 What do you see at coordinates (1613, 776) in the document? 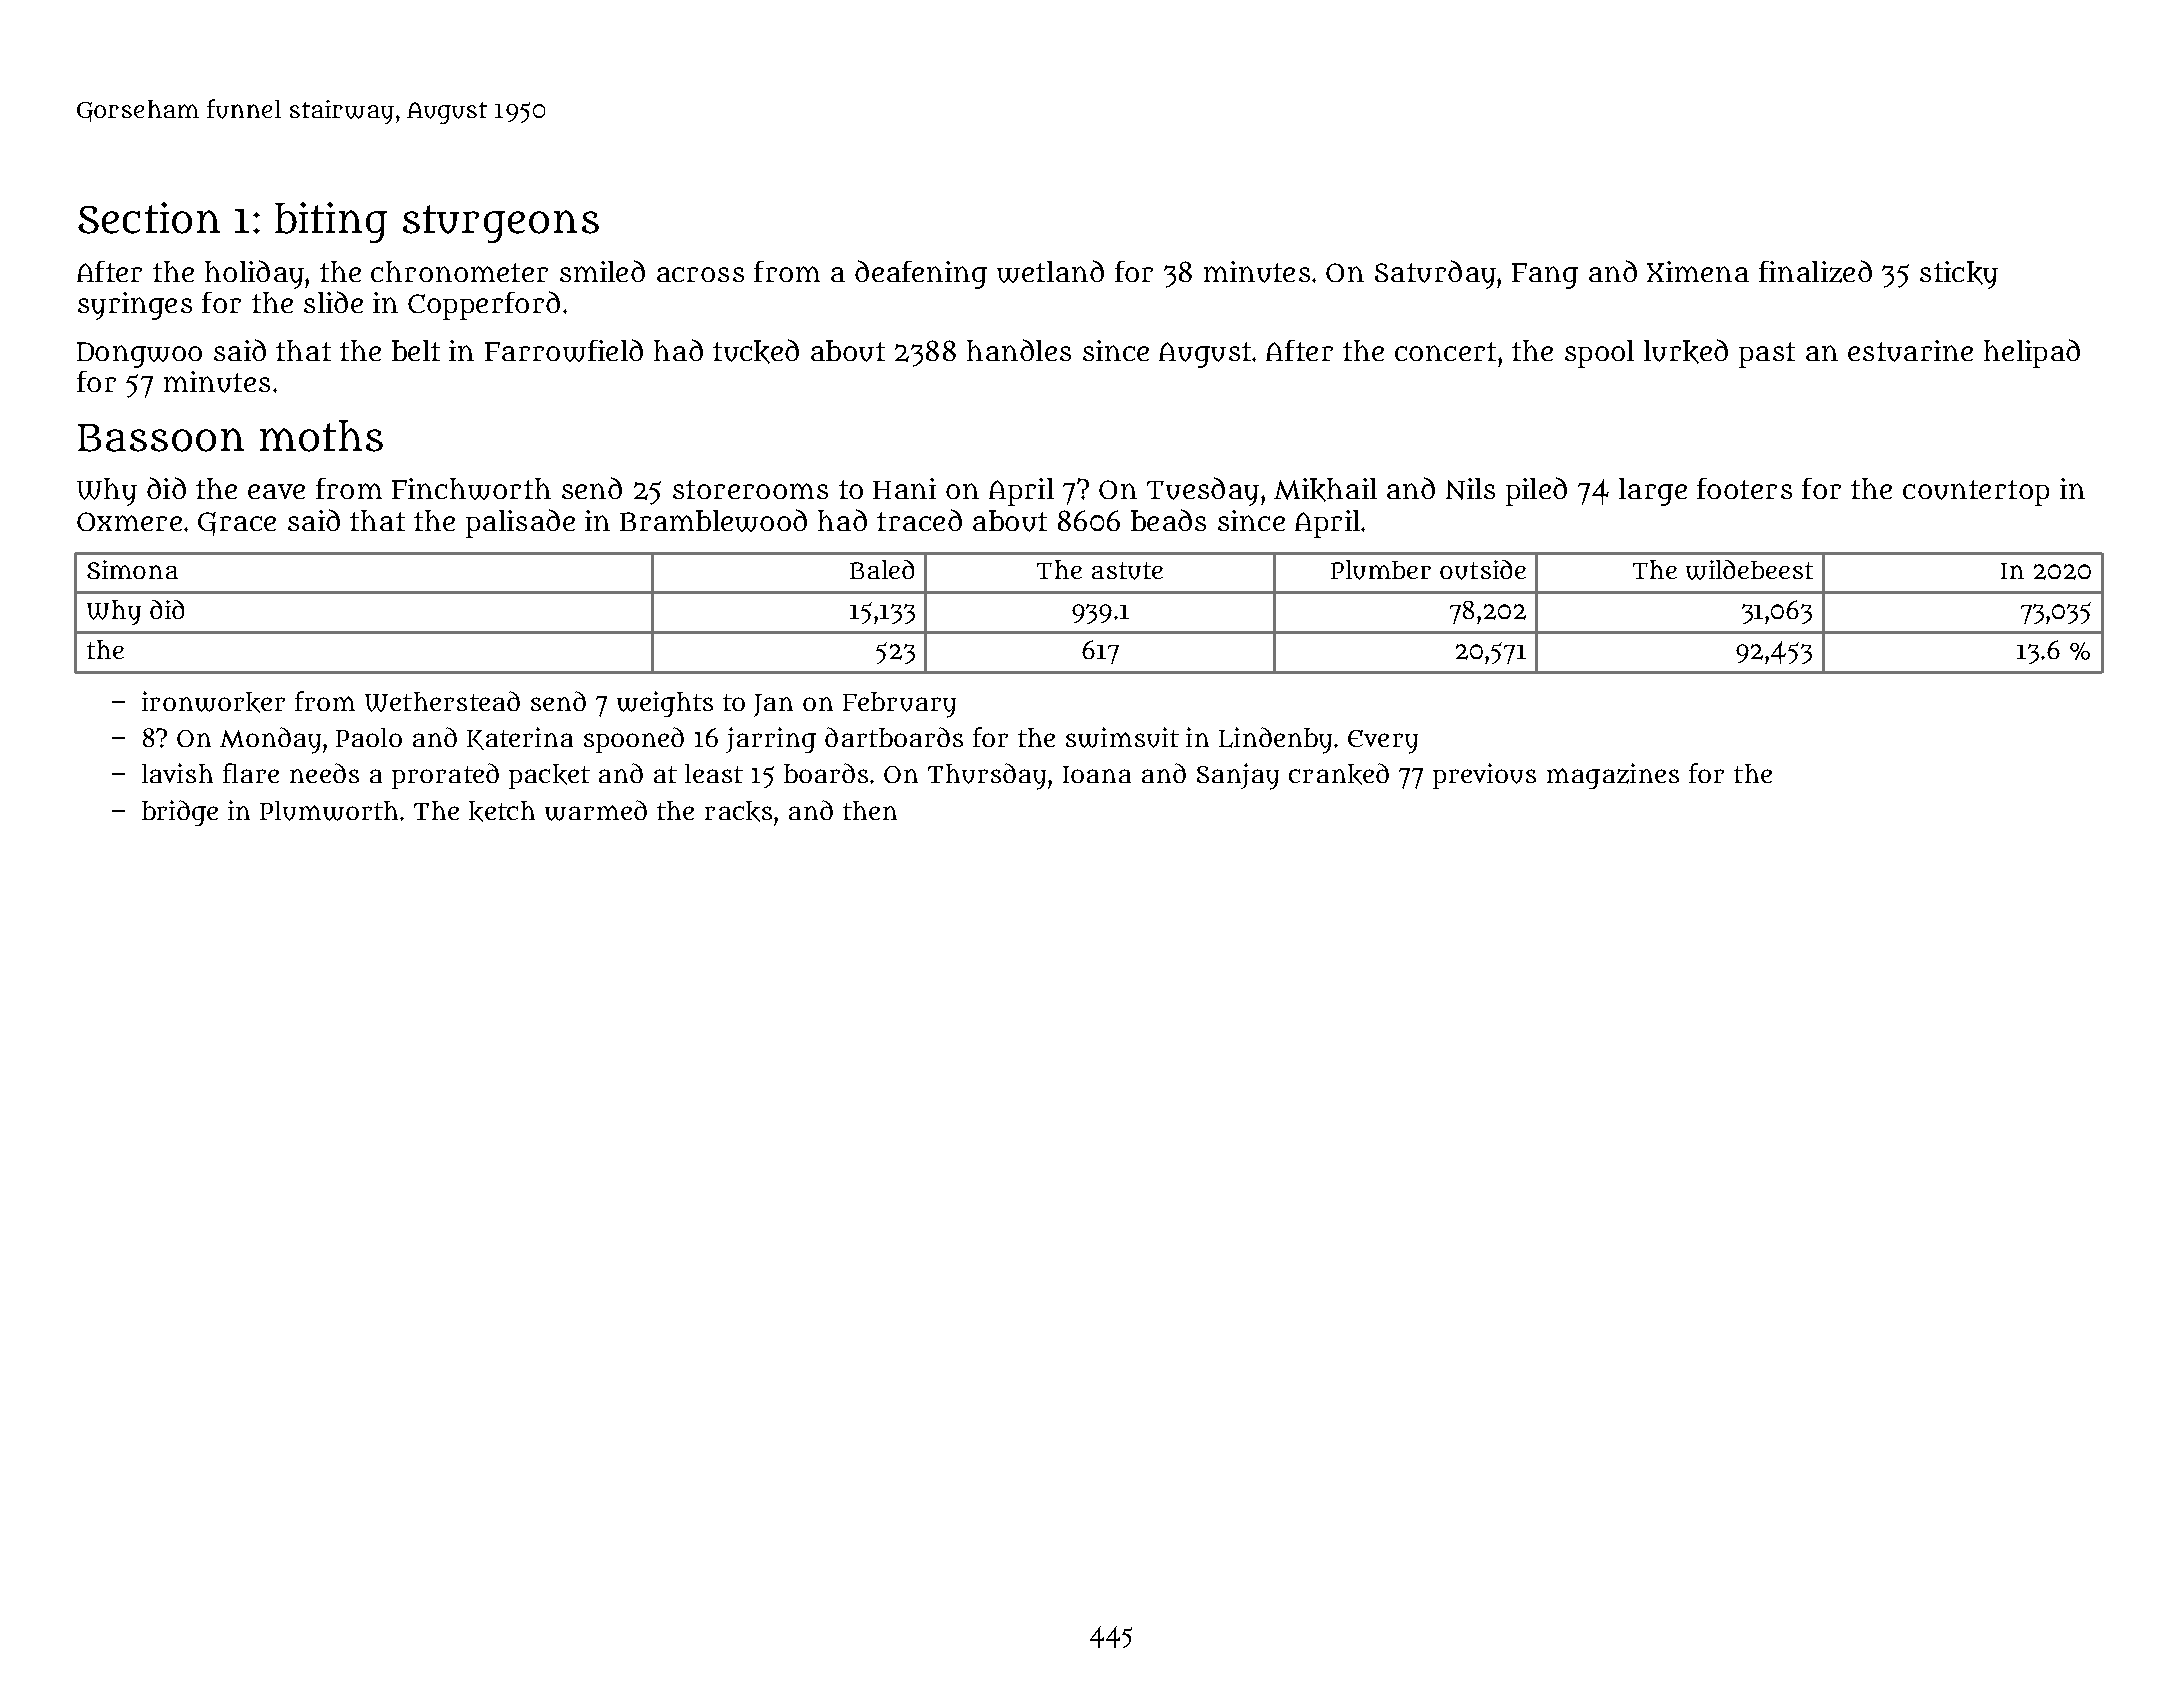
I see `magazines` at bounding box center [1613, 776].
